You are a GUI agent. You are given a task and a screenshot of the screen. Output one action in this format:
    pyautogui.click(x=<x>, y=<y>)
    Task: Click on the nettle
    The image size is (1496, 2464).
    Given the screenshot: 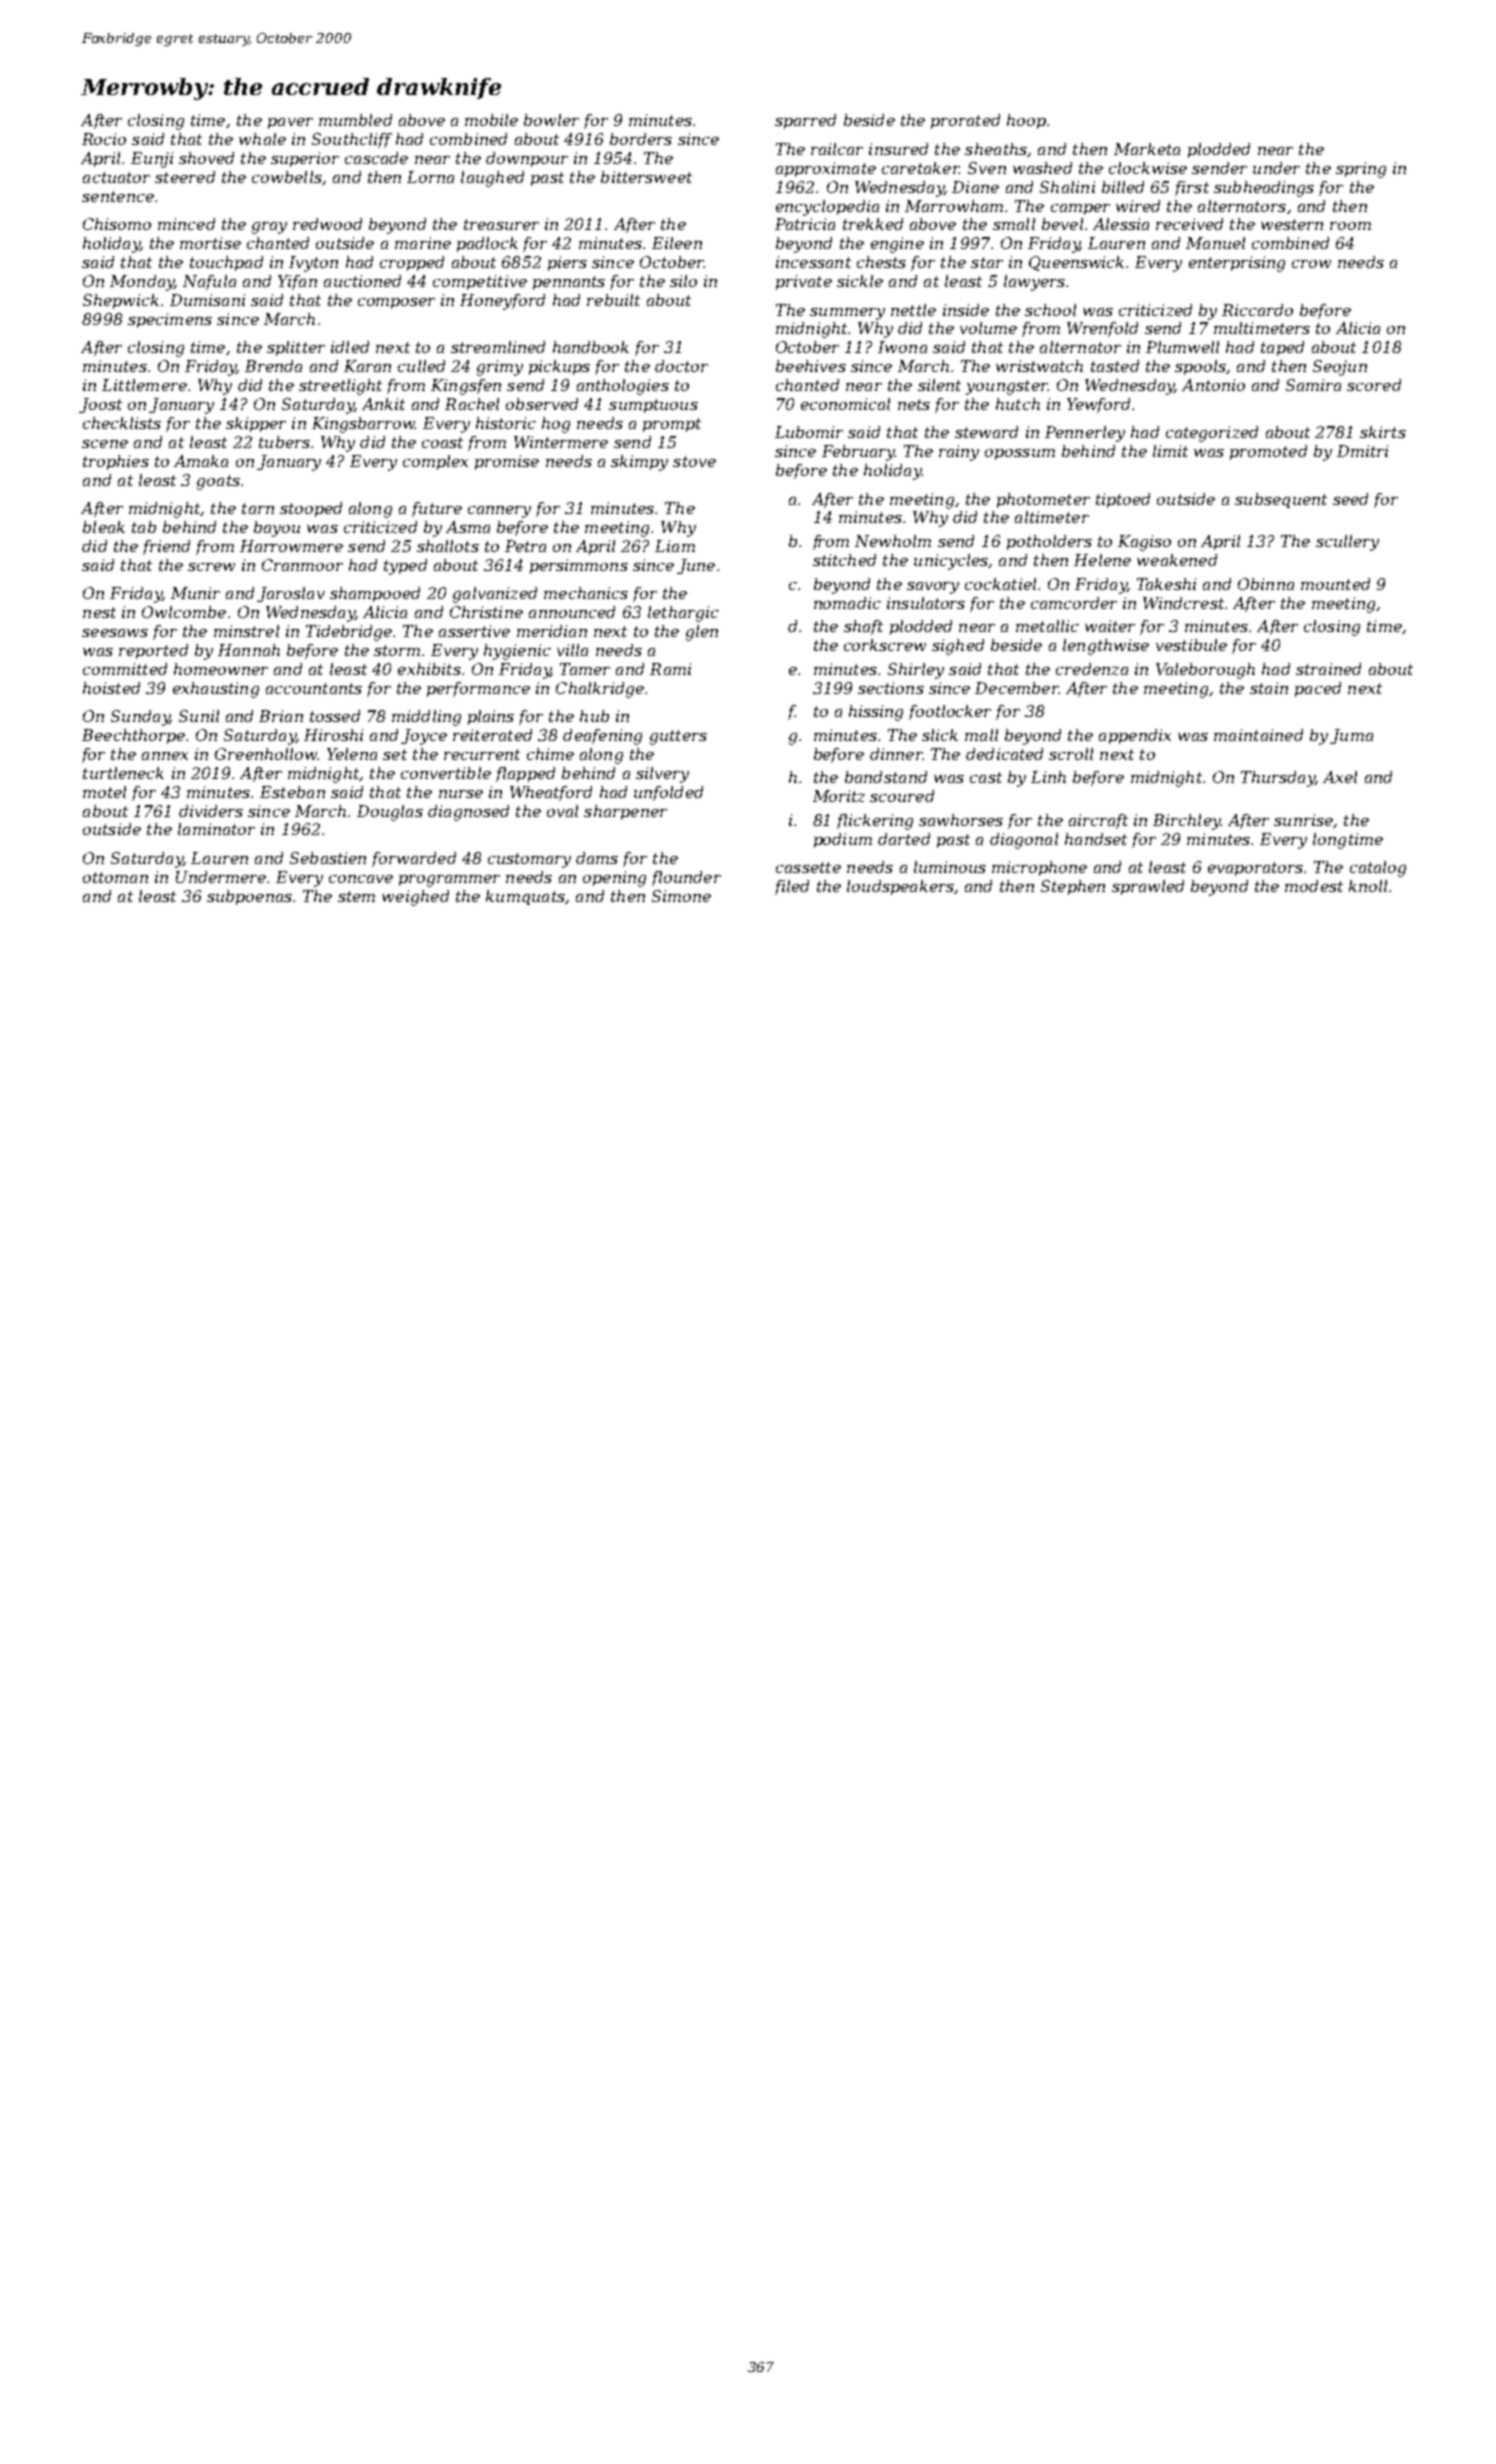 What is the action you would take?
    pyautogui.click(x=913, y=310)
